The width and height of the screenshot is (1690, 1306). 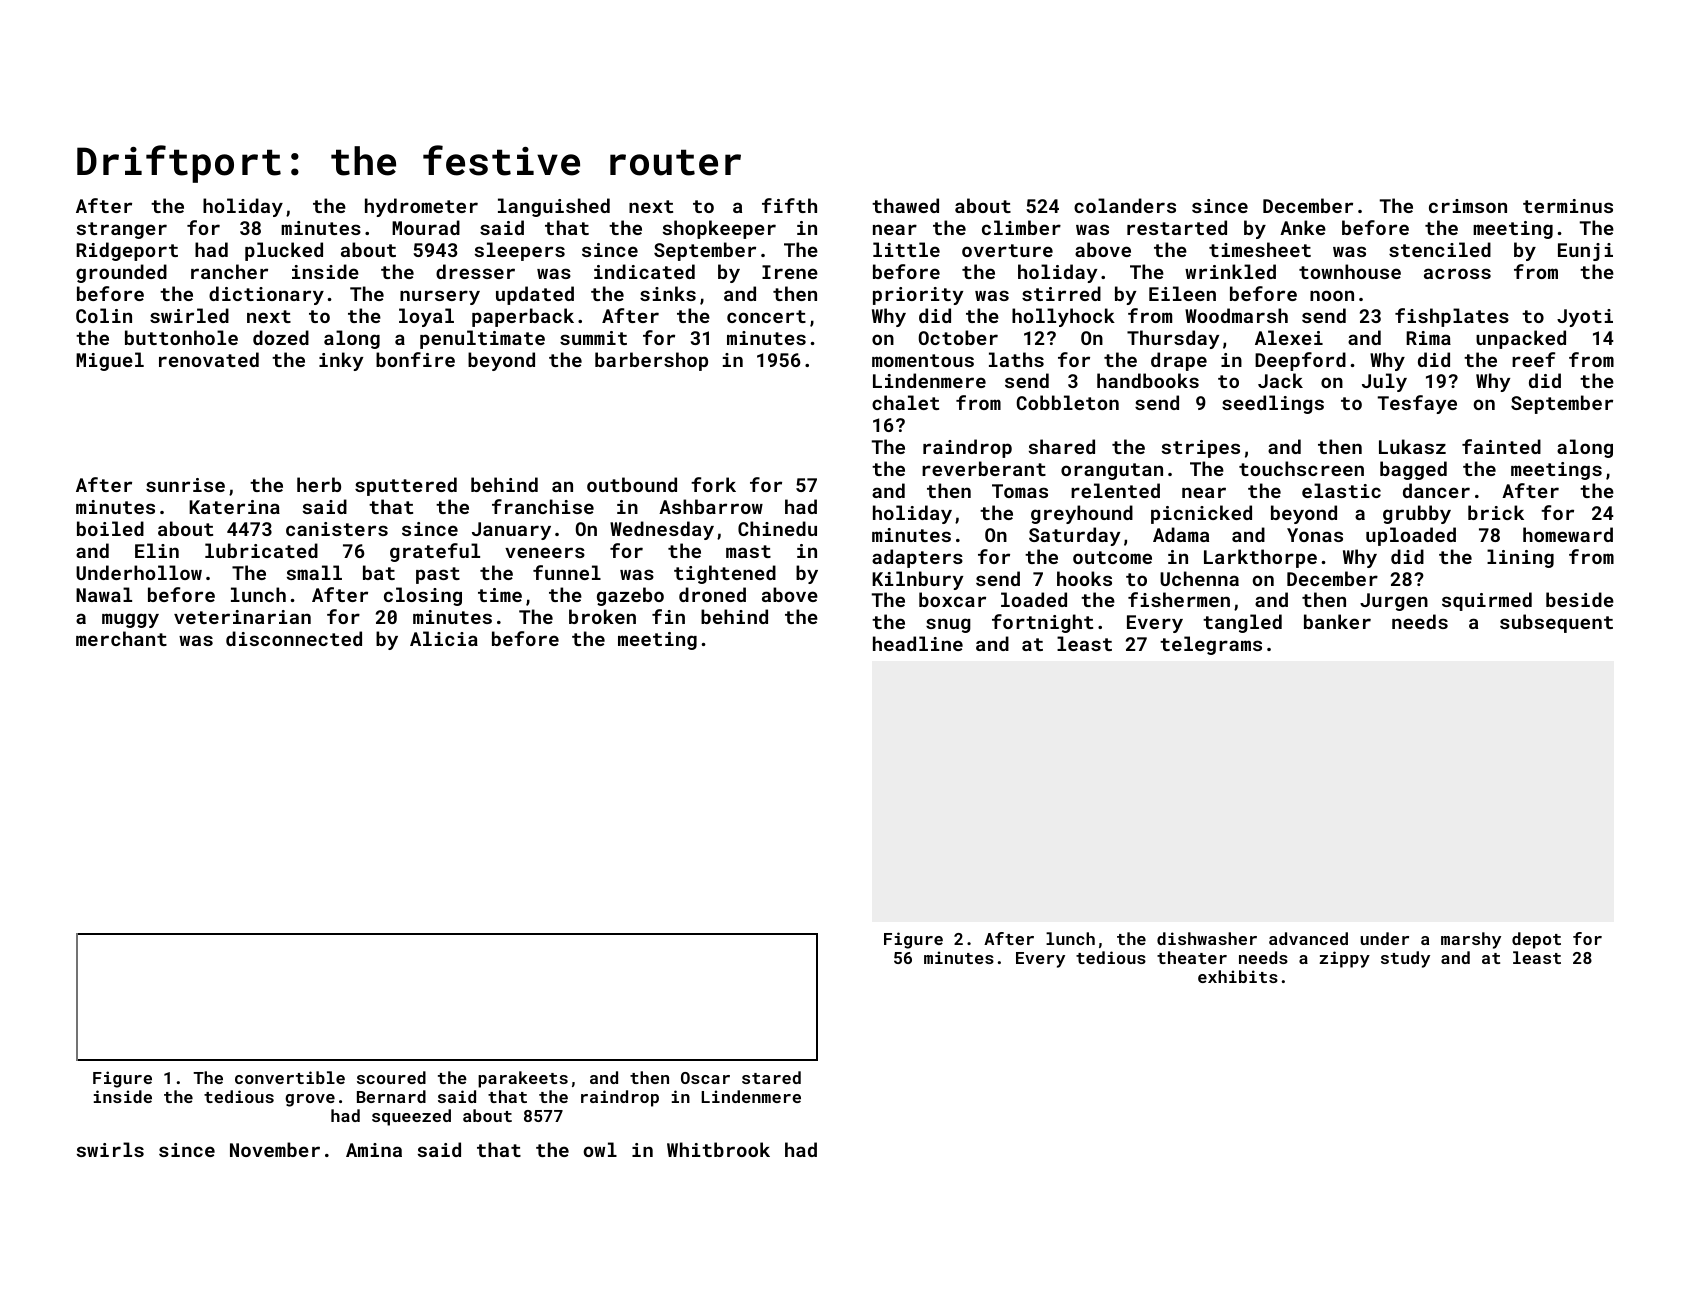 I want to click on herb, so click(x=319, y=484).
